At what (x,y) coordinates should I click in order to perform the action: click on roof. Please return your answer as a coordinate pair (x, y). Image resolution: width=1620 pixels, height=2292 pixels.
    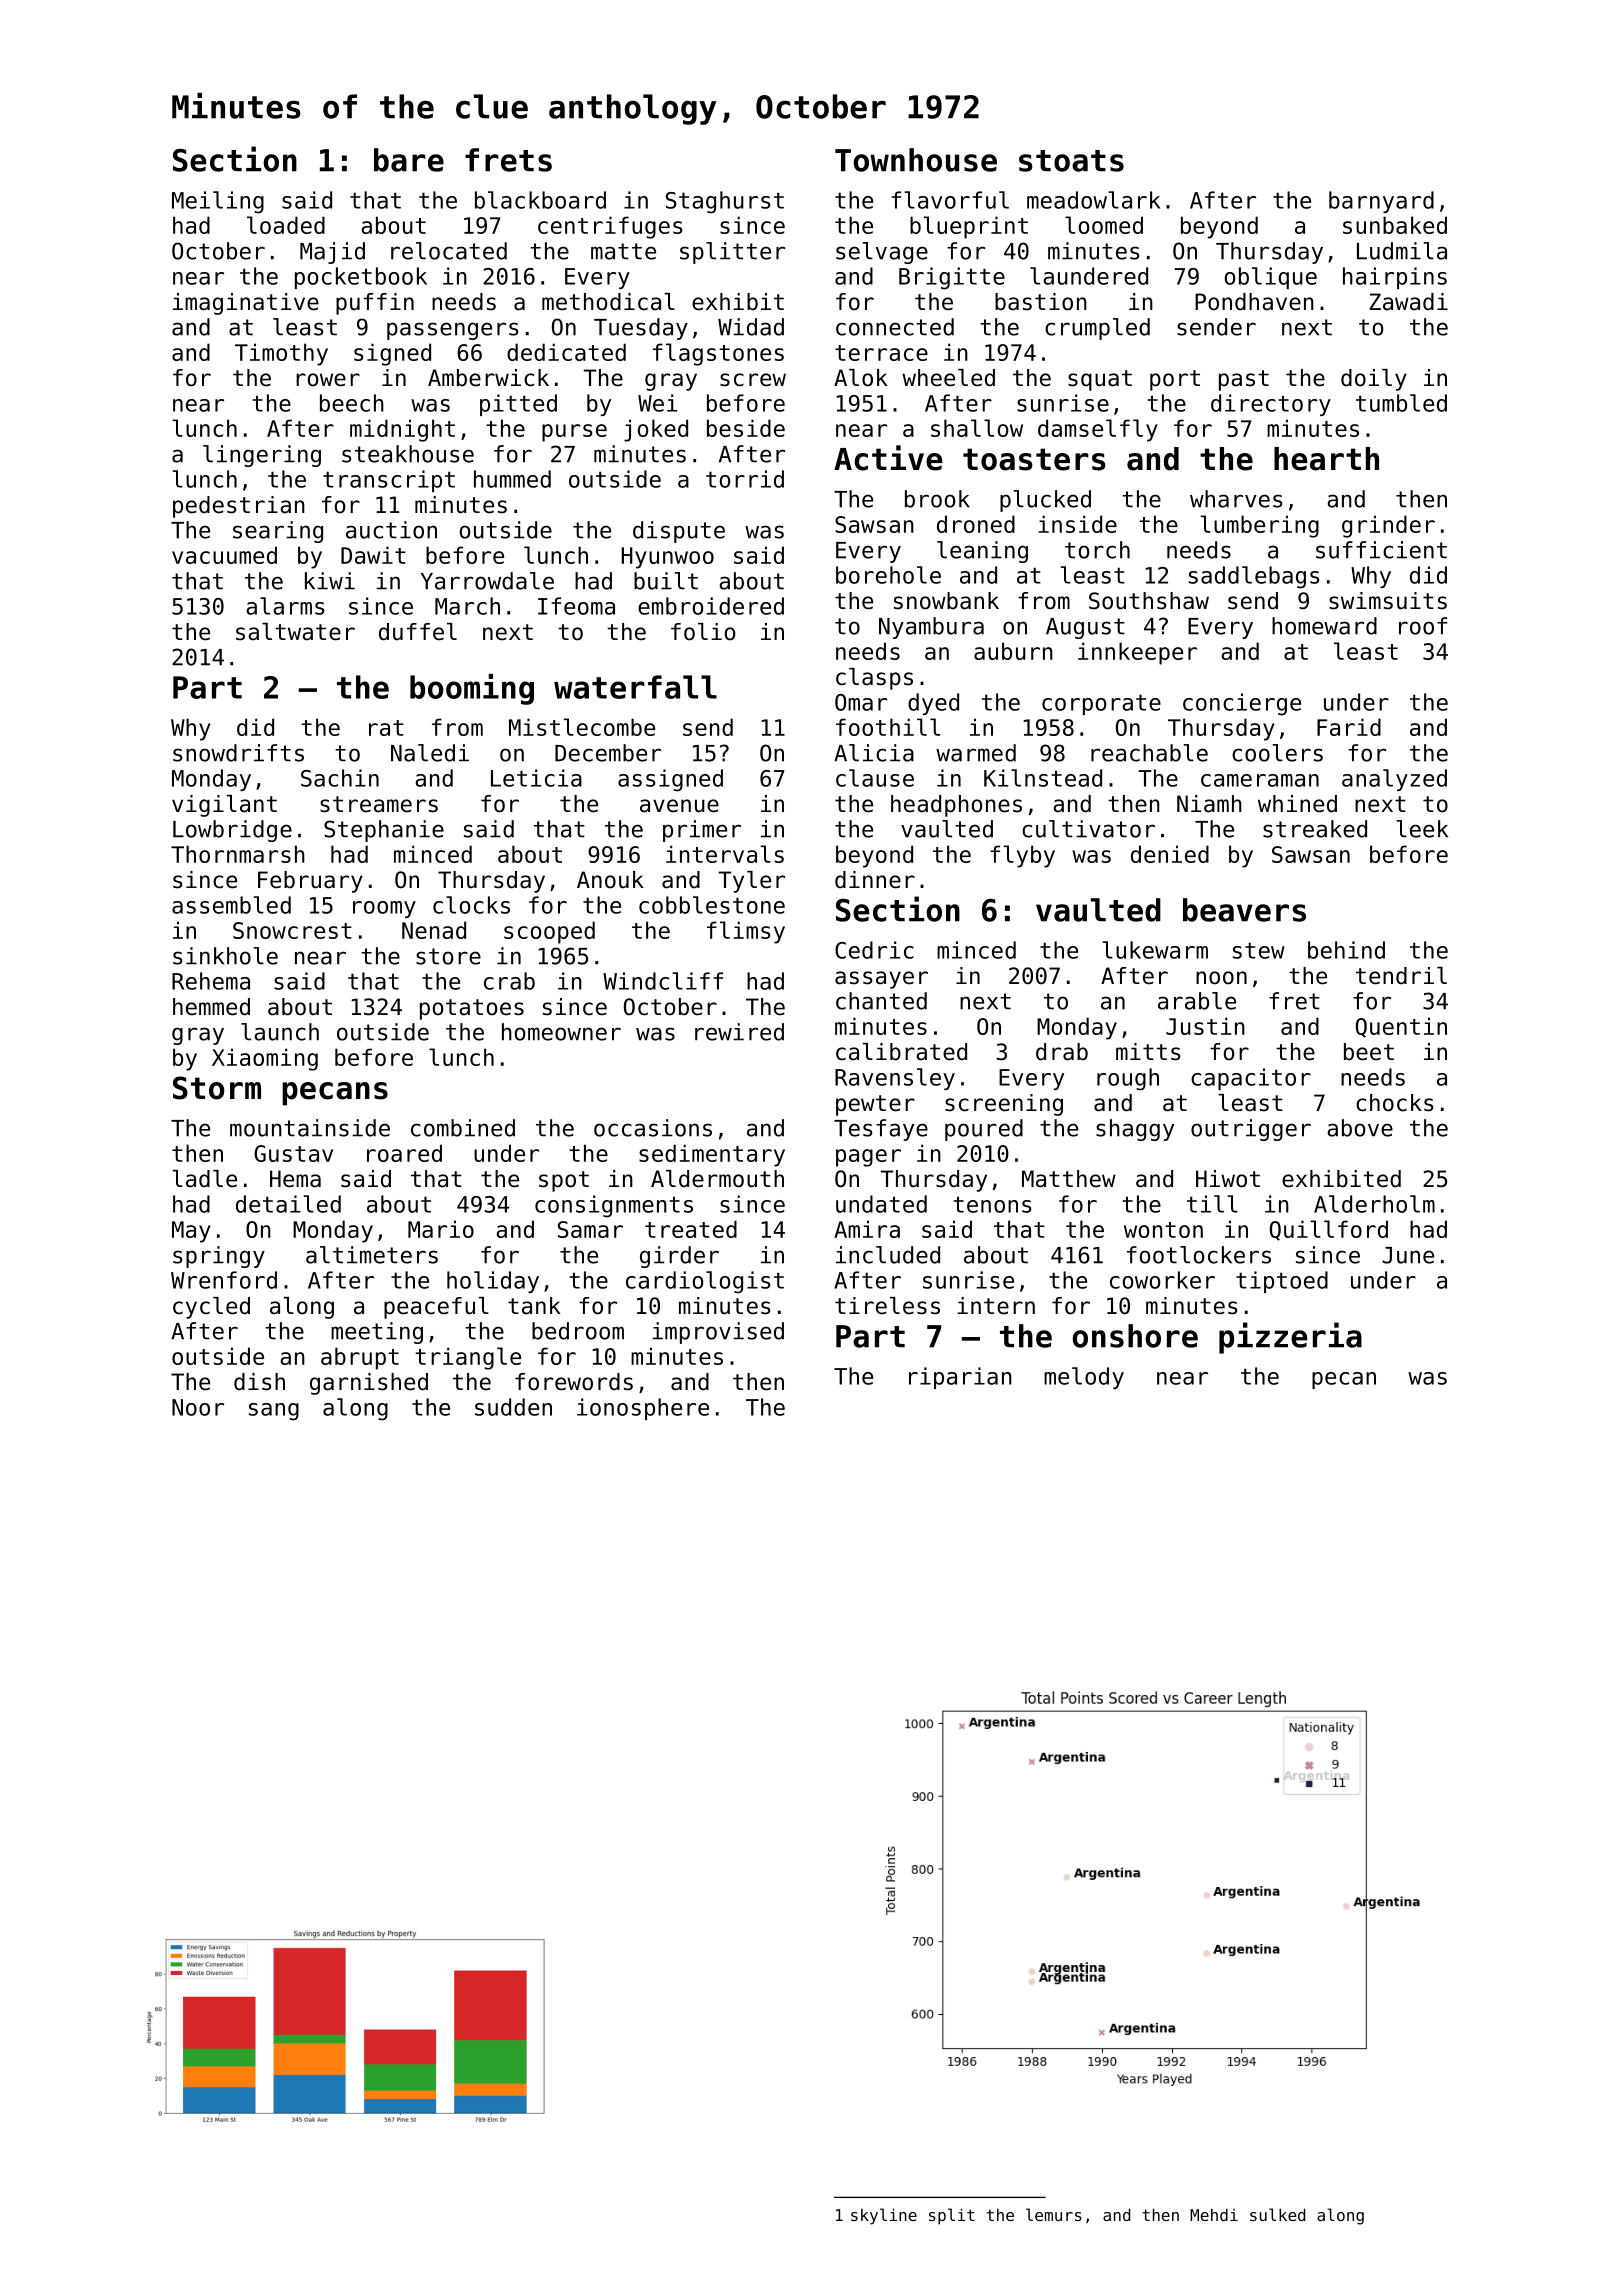
    Looking at the image, I should click on (1423, 626).
